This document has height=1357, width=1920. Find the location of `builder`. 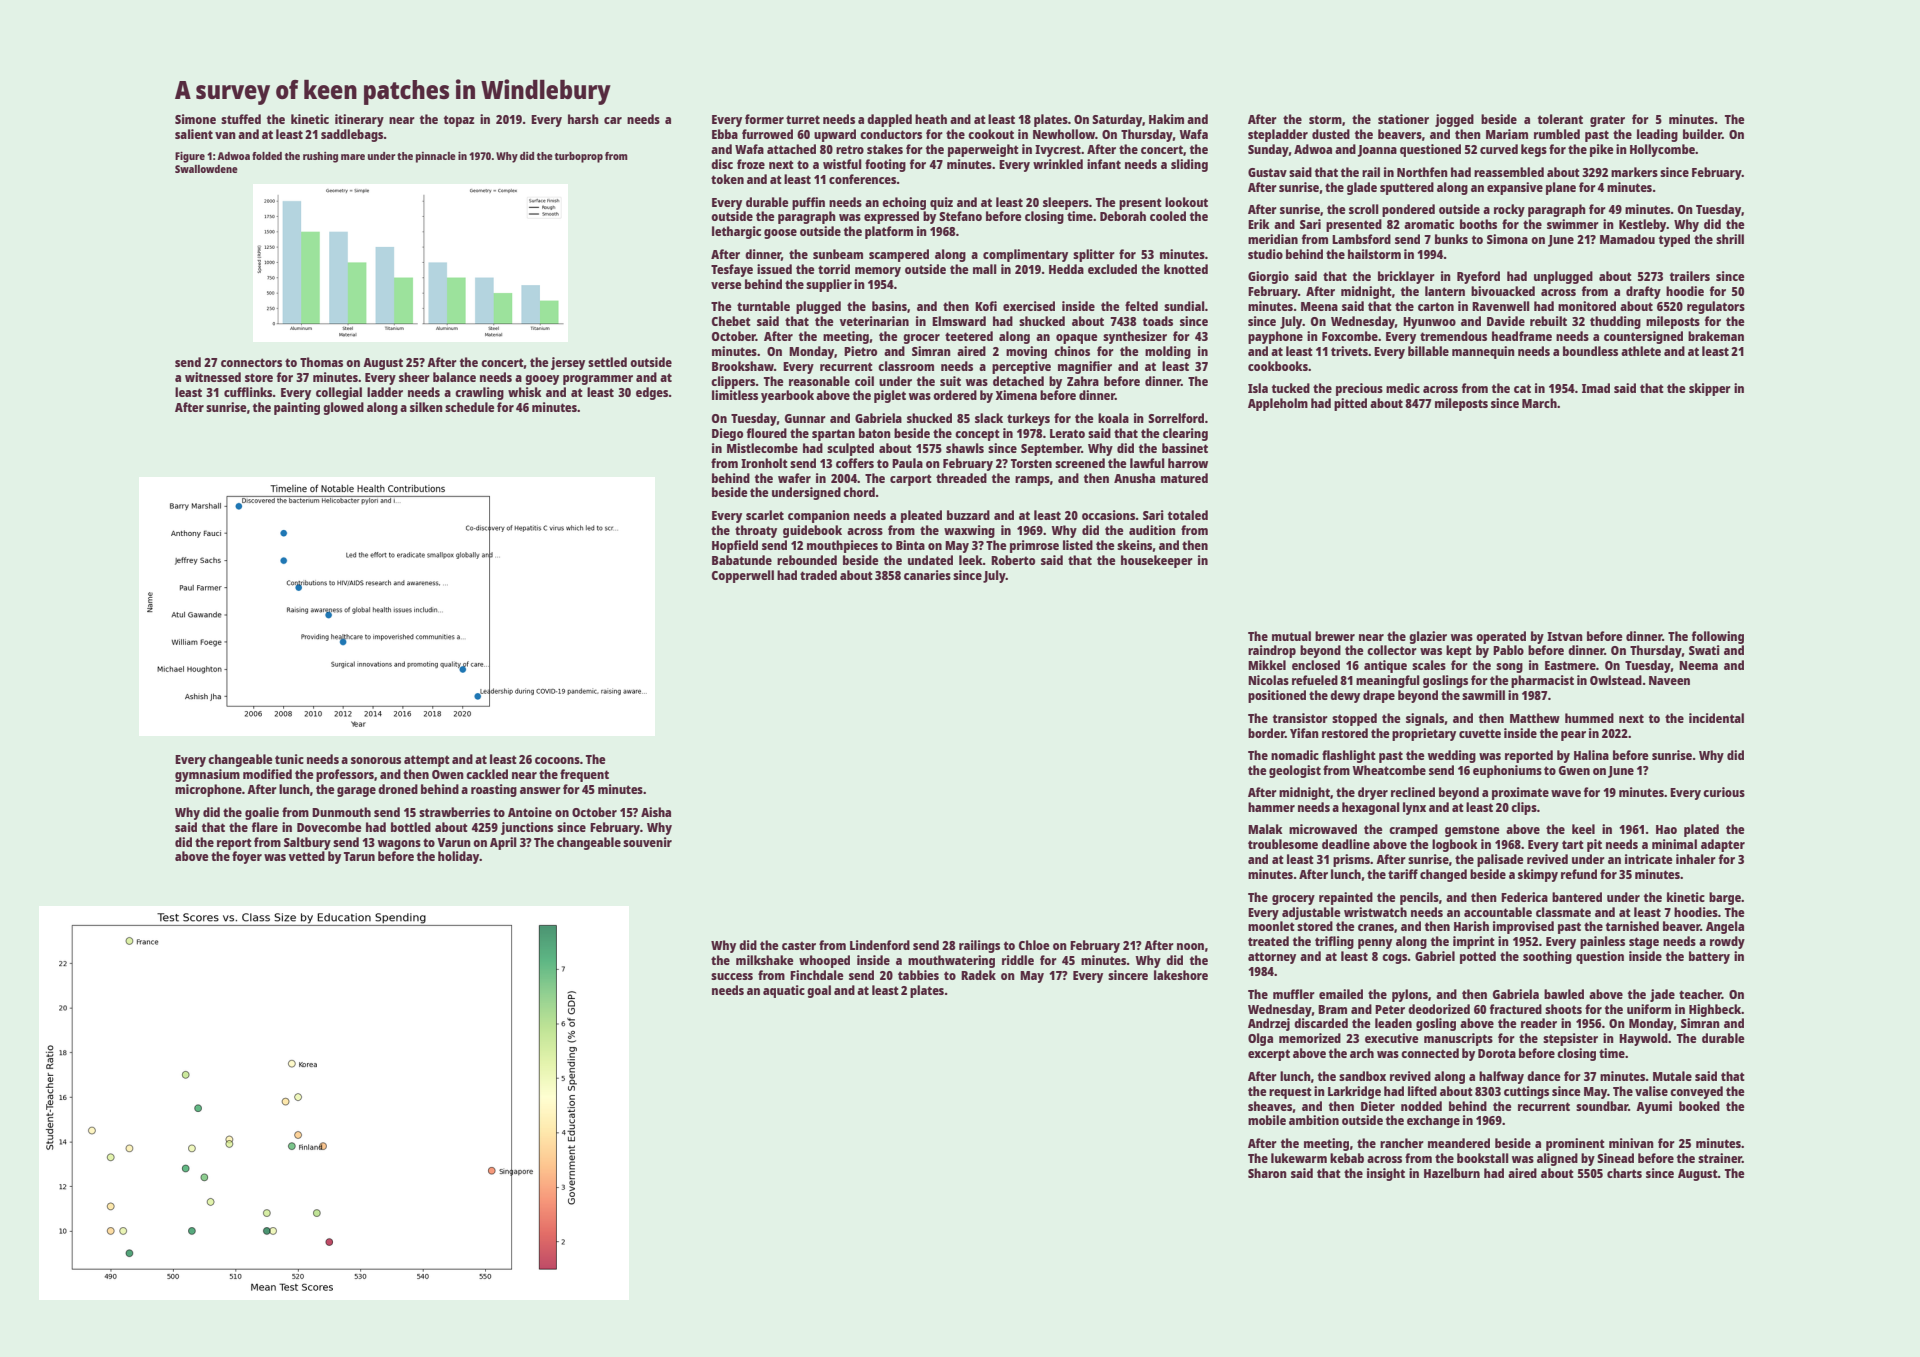

builder is located at coordinates (1702, 134).
